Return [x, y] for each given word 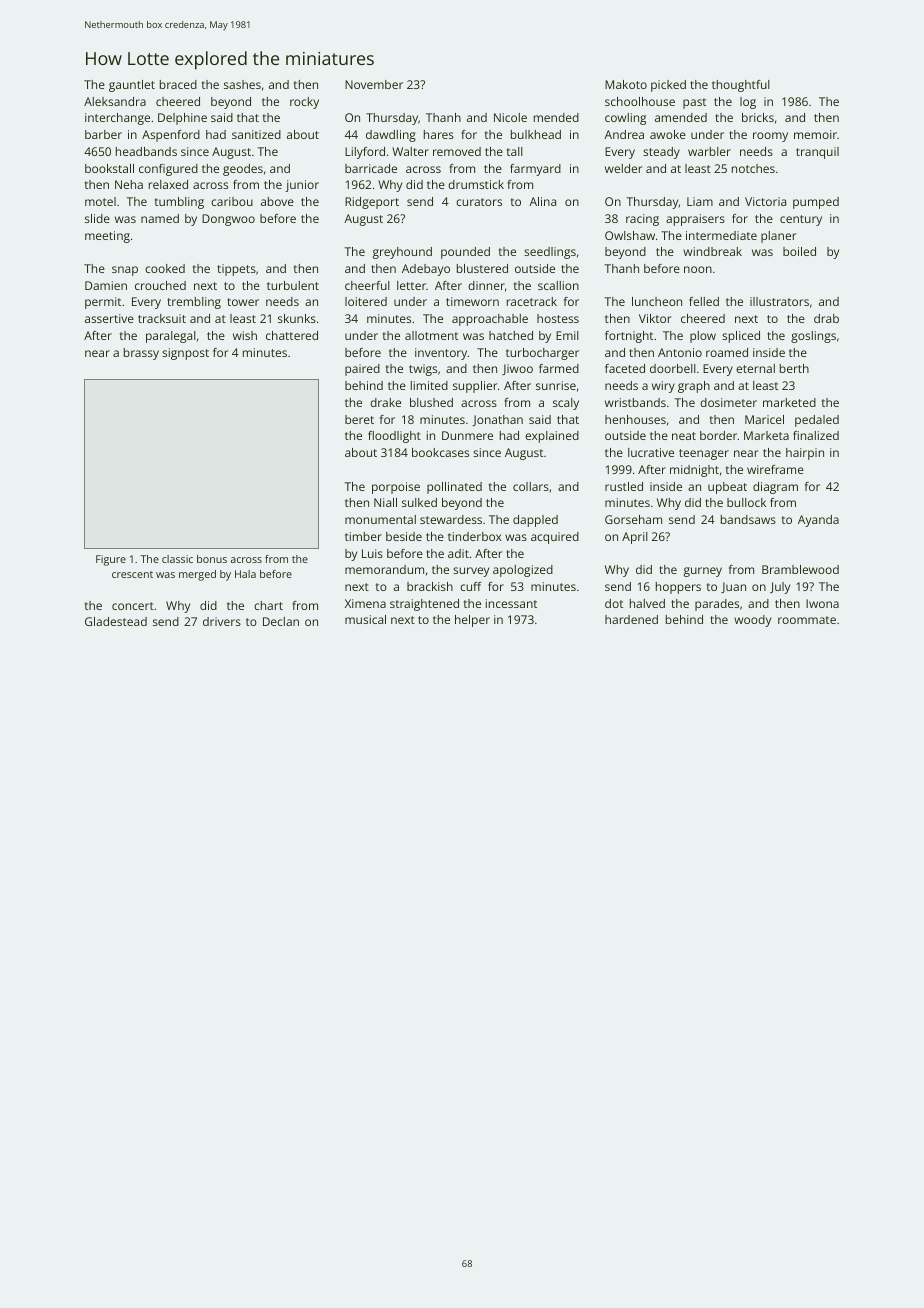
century [801, 220]
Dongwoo [228, 220]
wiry [663, 387]
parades [717, 605]
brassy [141, 354]
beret [359, 419]
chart [268, 605]
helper [472, 621]
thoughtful [741, 86]
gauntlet [132, 86]
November [374, 84]
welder [623, 168]
